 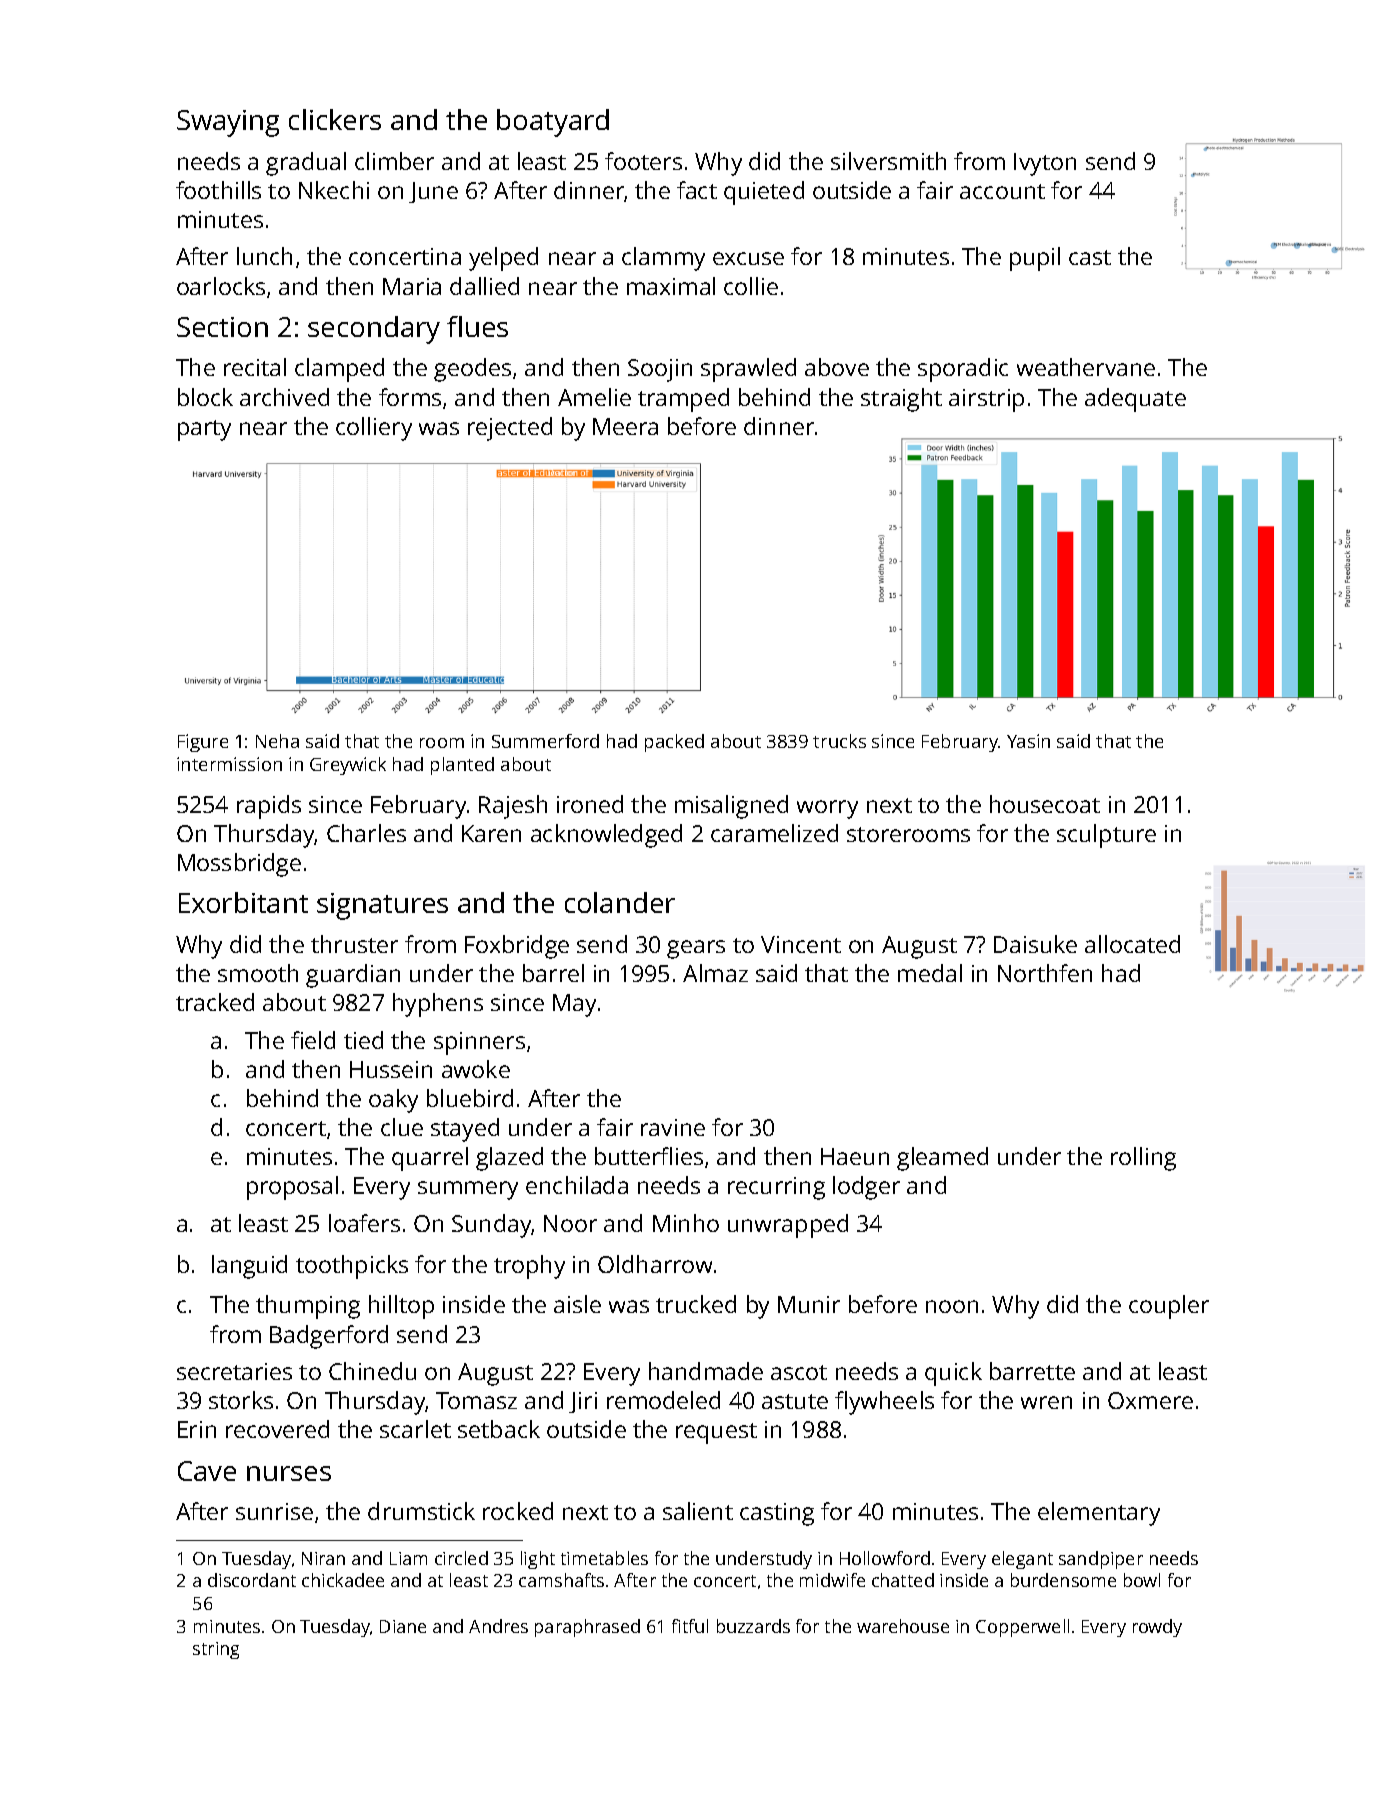 I want to click on silversmith, so click(x=888, y=161).
